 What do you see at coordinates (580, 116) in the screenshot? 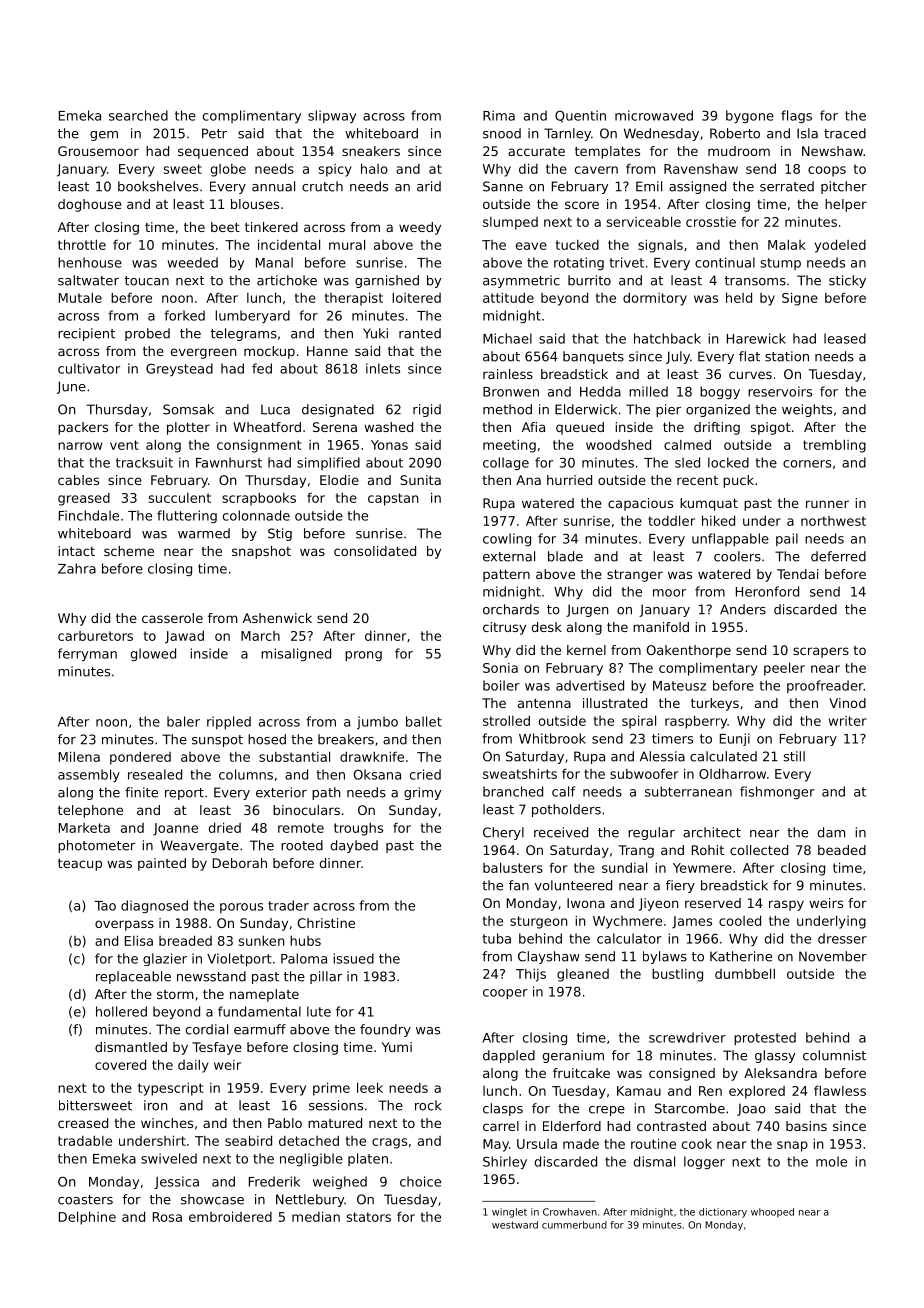
I see `Quentin` at bounding box center [580, 116].
